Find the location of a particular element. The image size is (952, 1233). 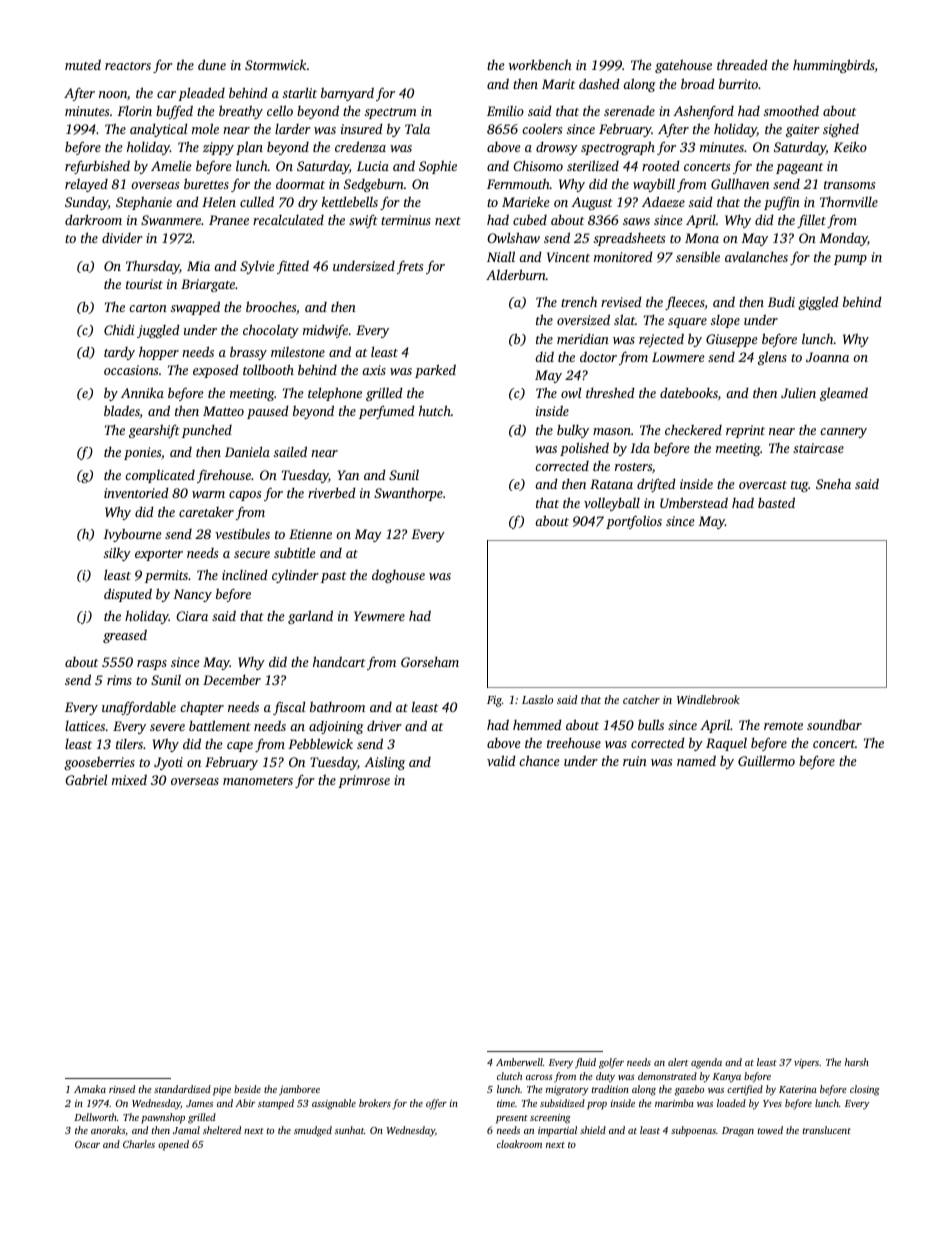

catcher is located at coordinates (641, 699).
